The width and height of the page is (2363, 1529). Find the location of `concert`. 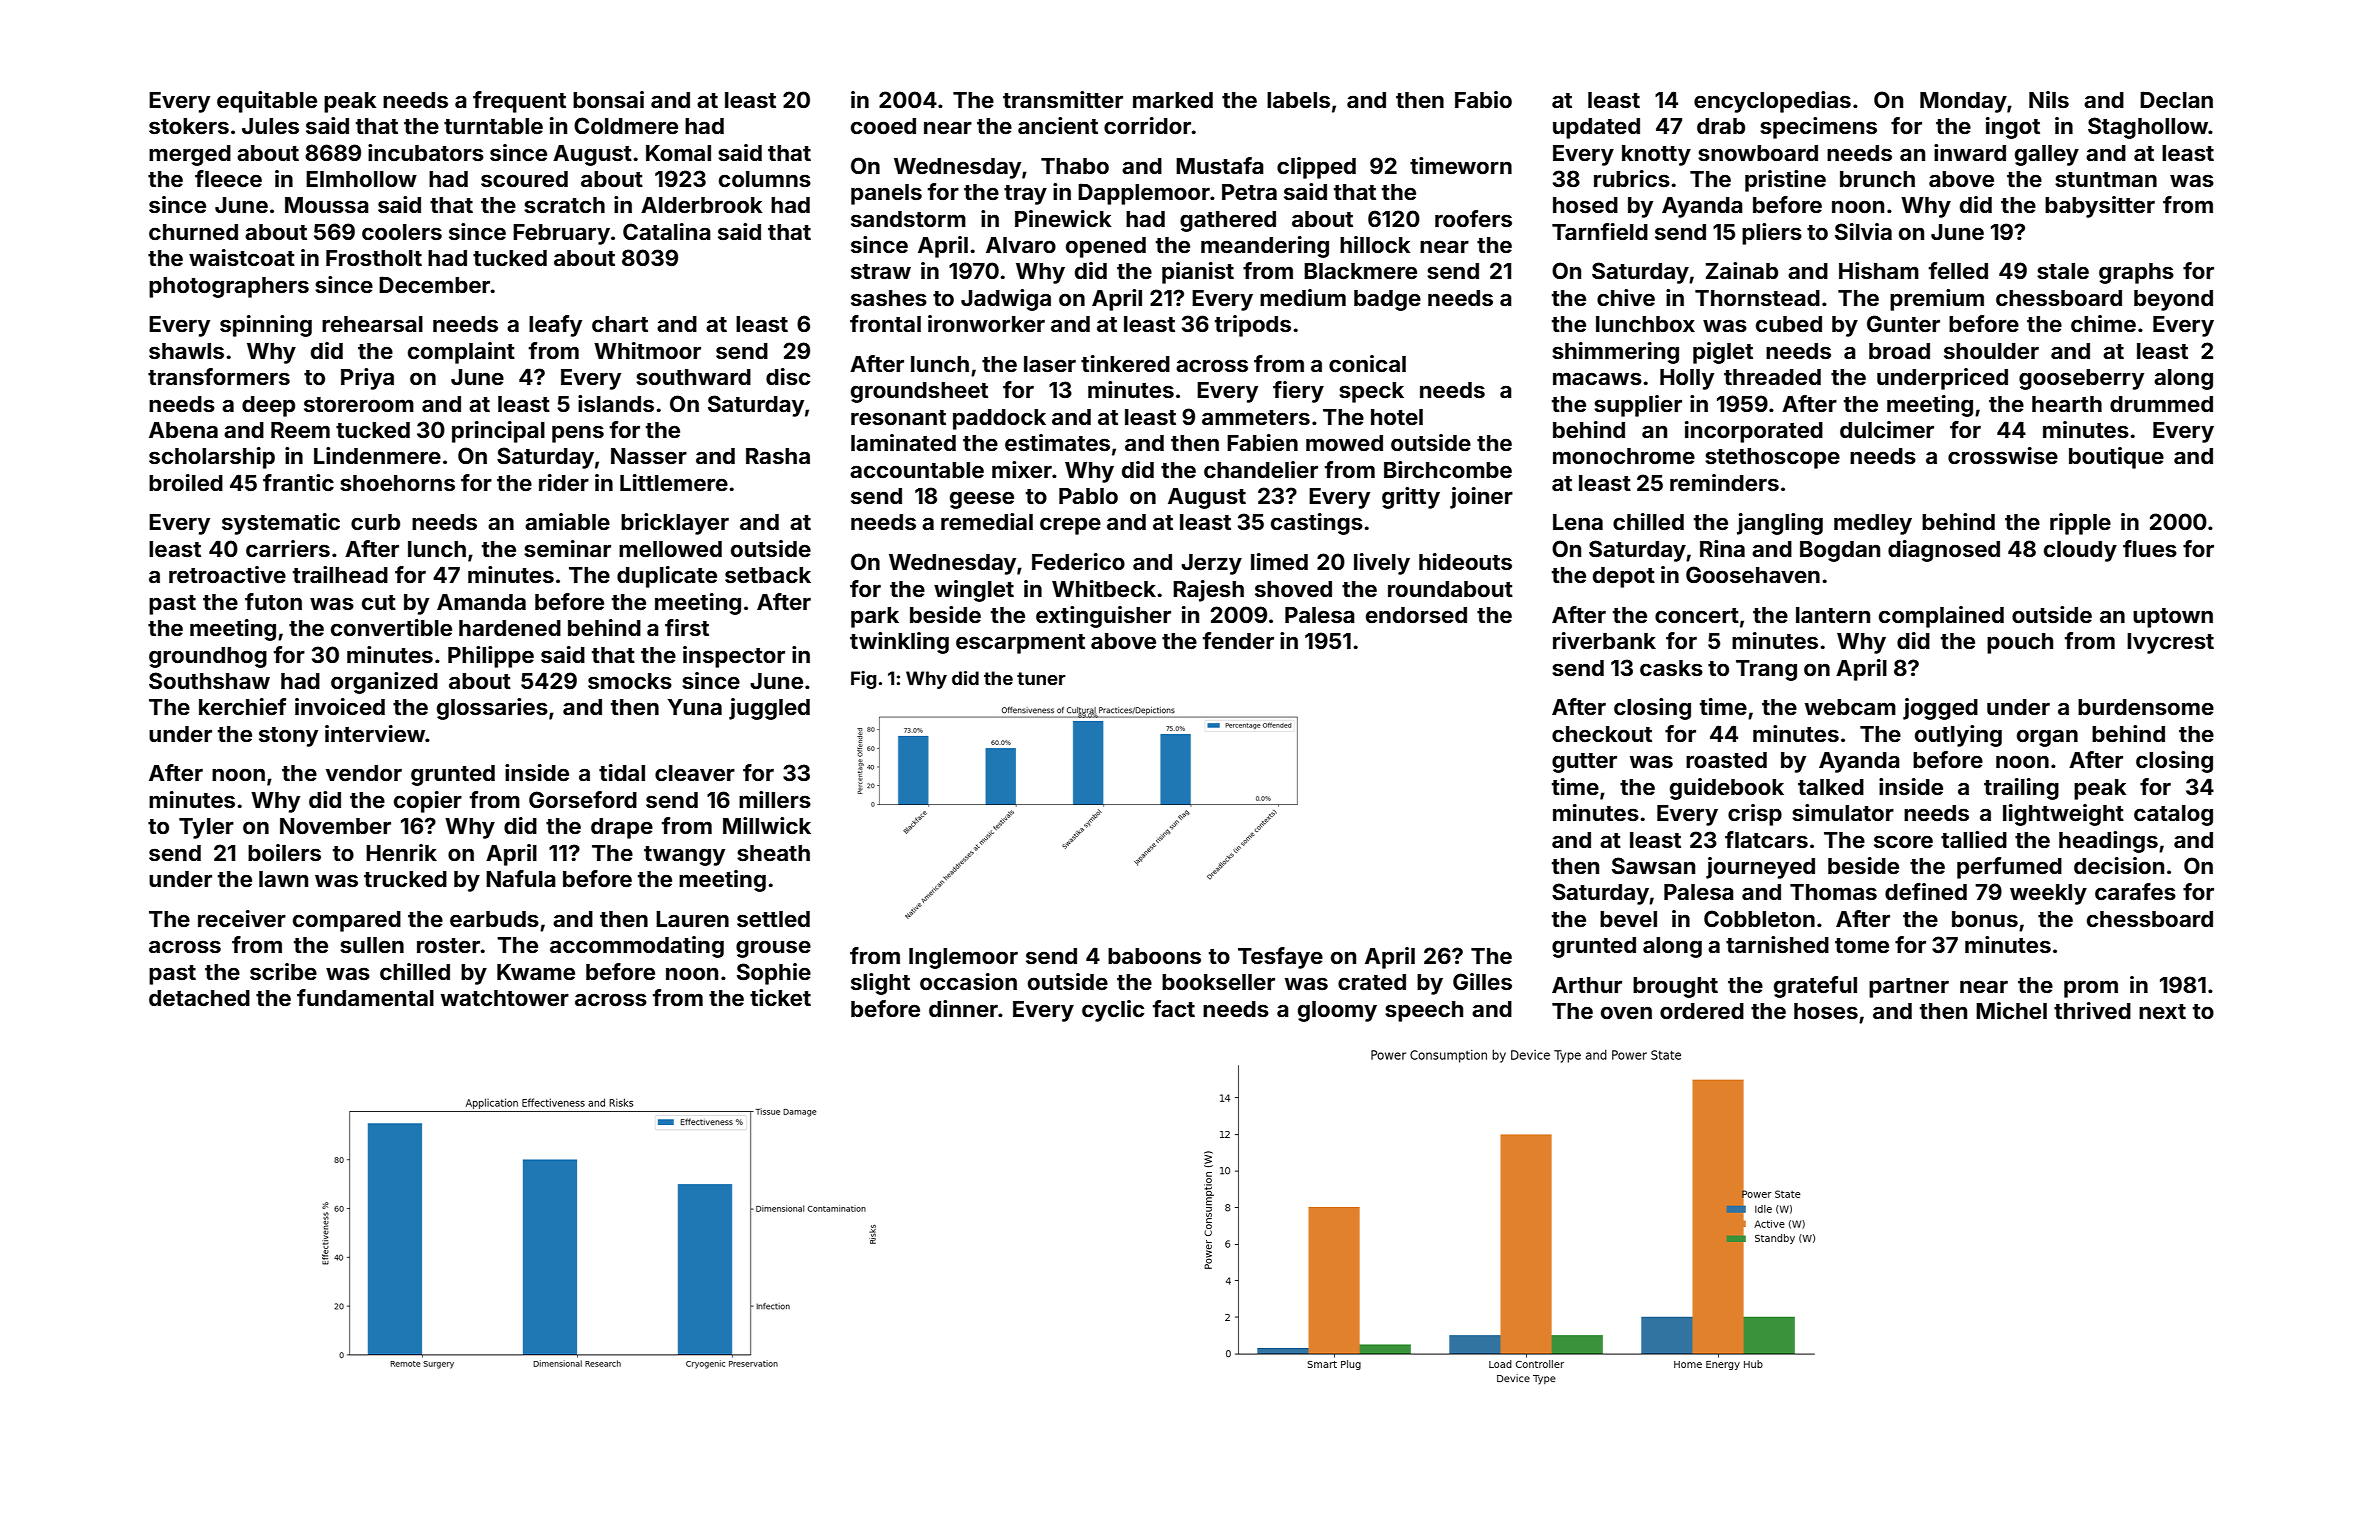

concert is located at coordinates (1697, 615).
